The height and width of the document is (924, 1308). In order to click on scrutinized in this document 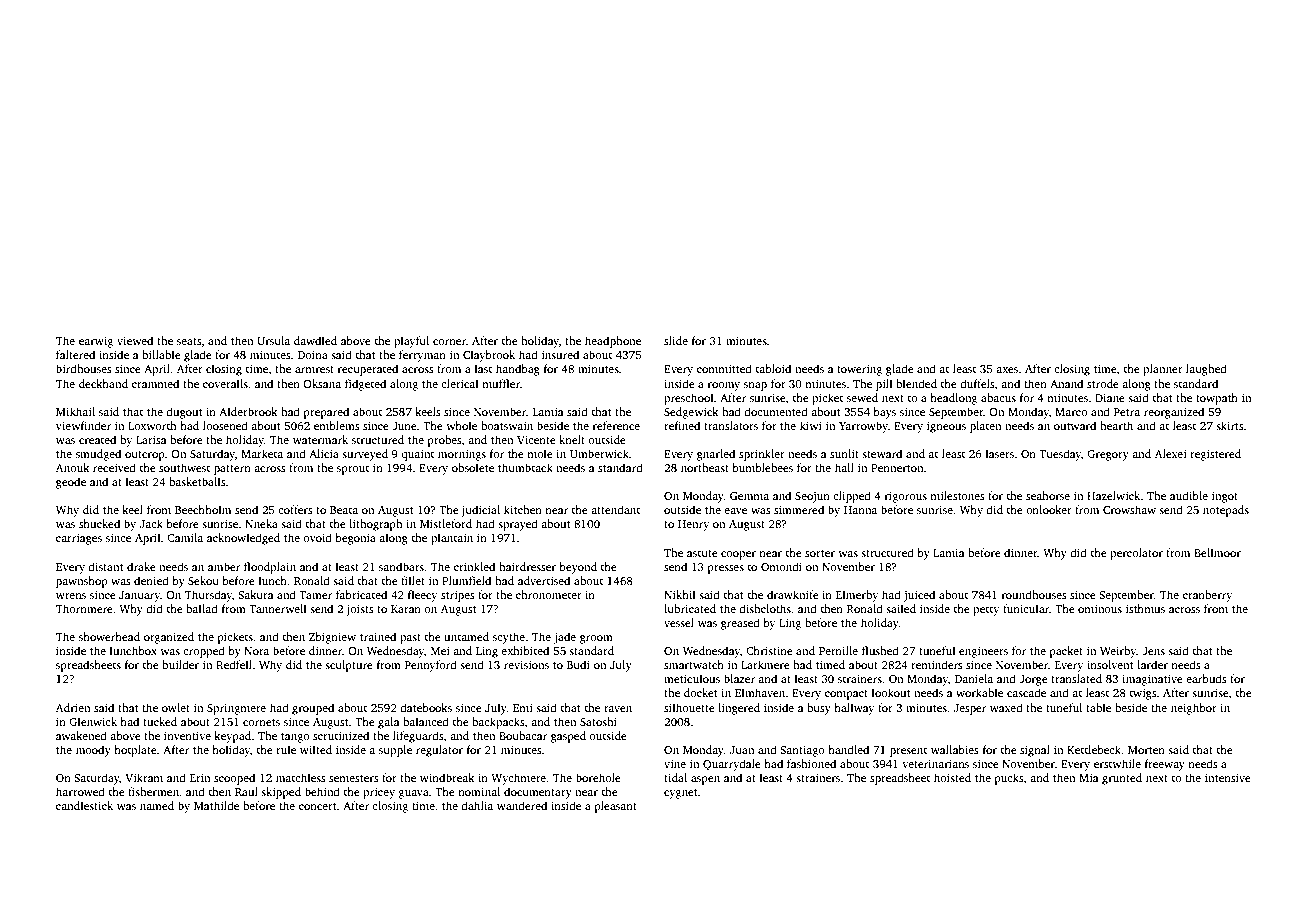, I will do `click(341, 735)`.
